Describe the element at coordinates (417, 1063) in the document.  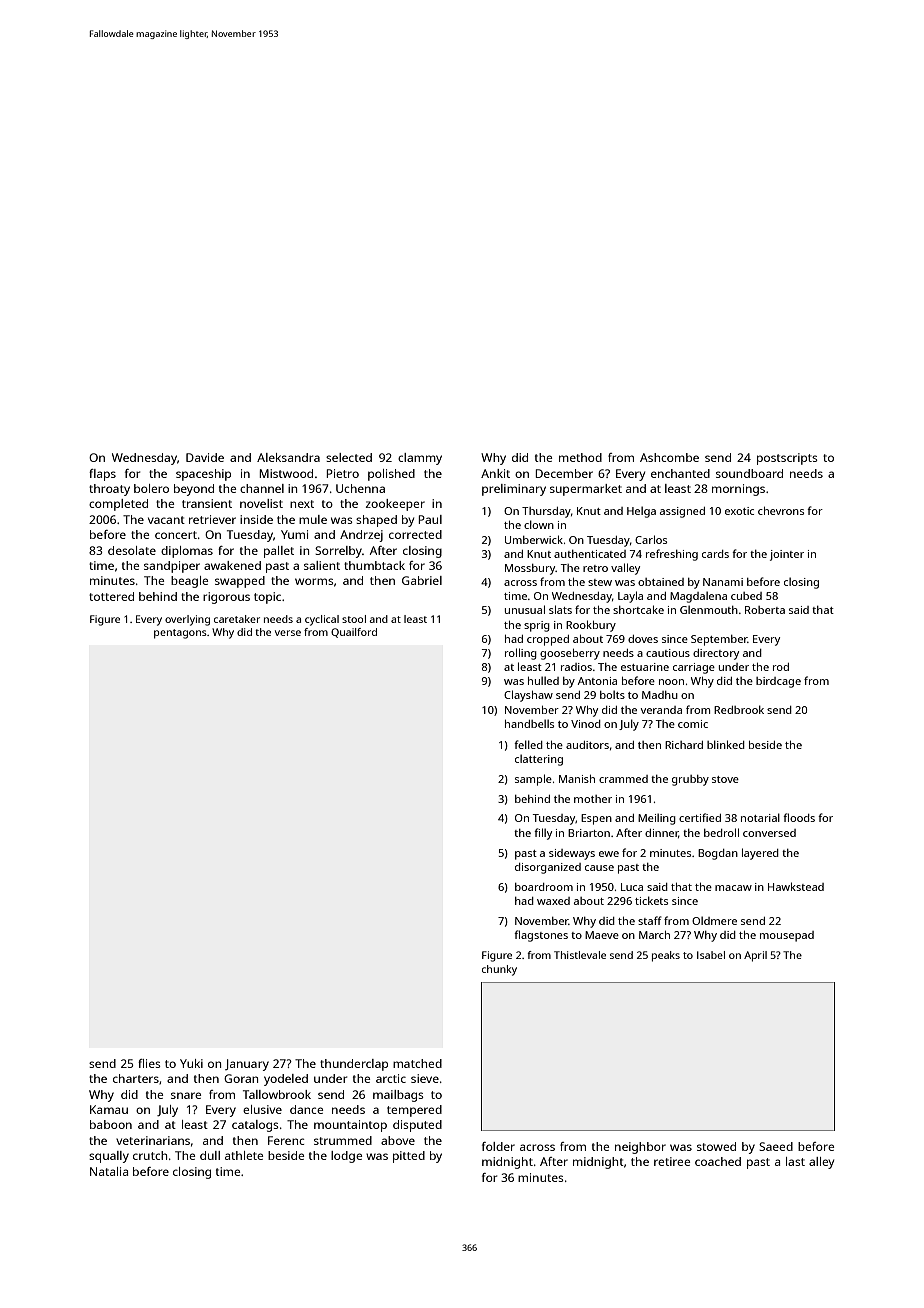
I see `matched` at that location.
